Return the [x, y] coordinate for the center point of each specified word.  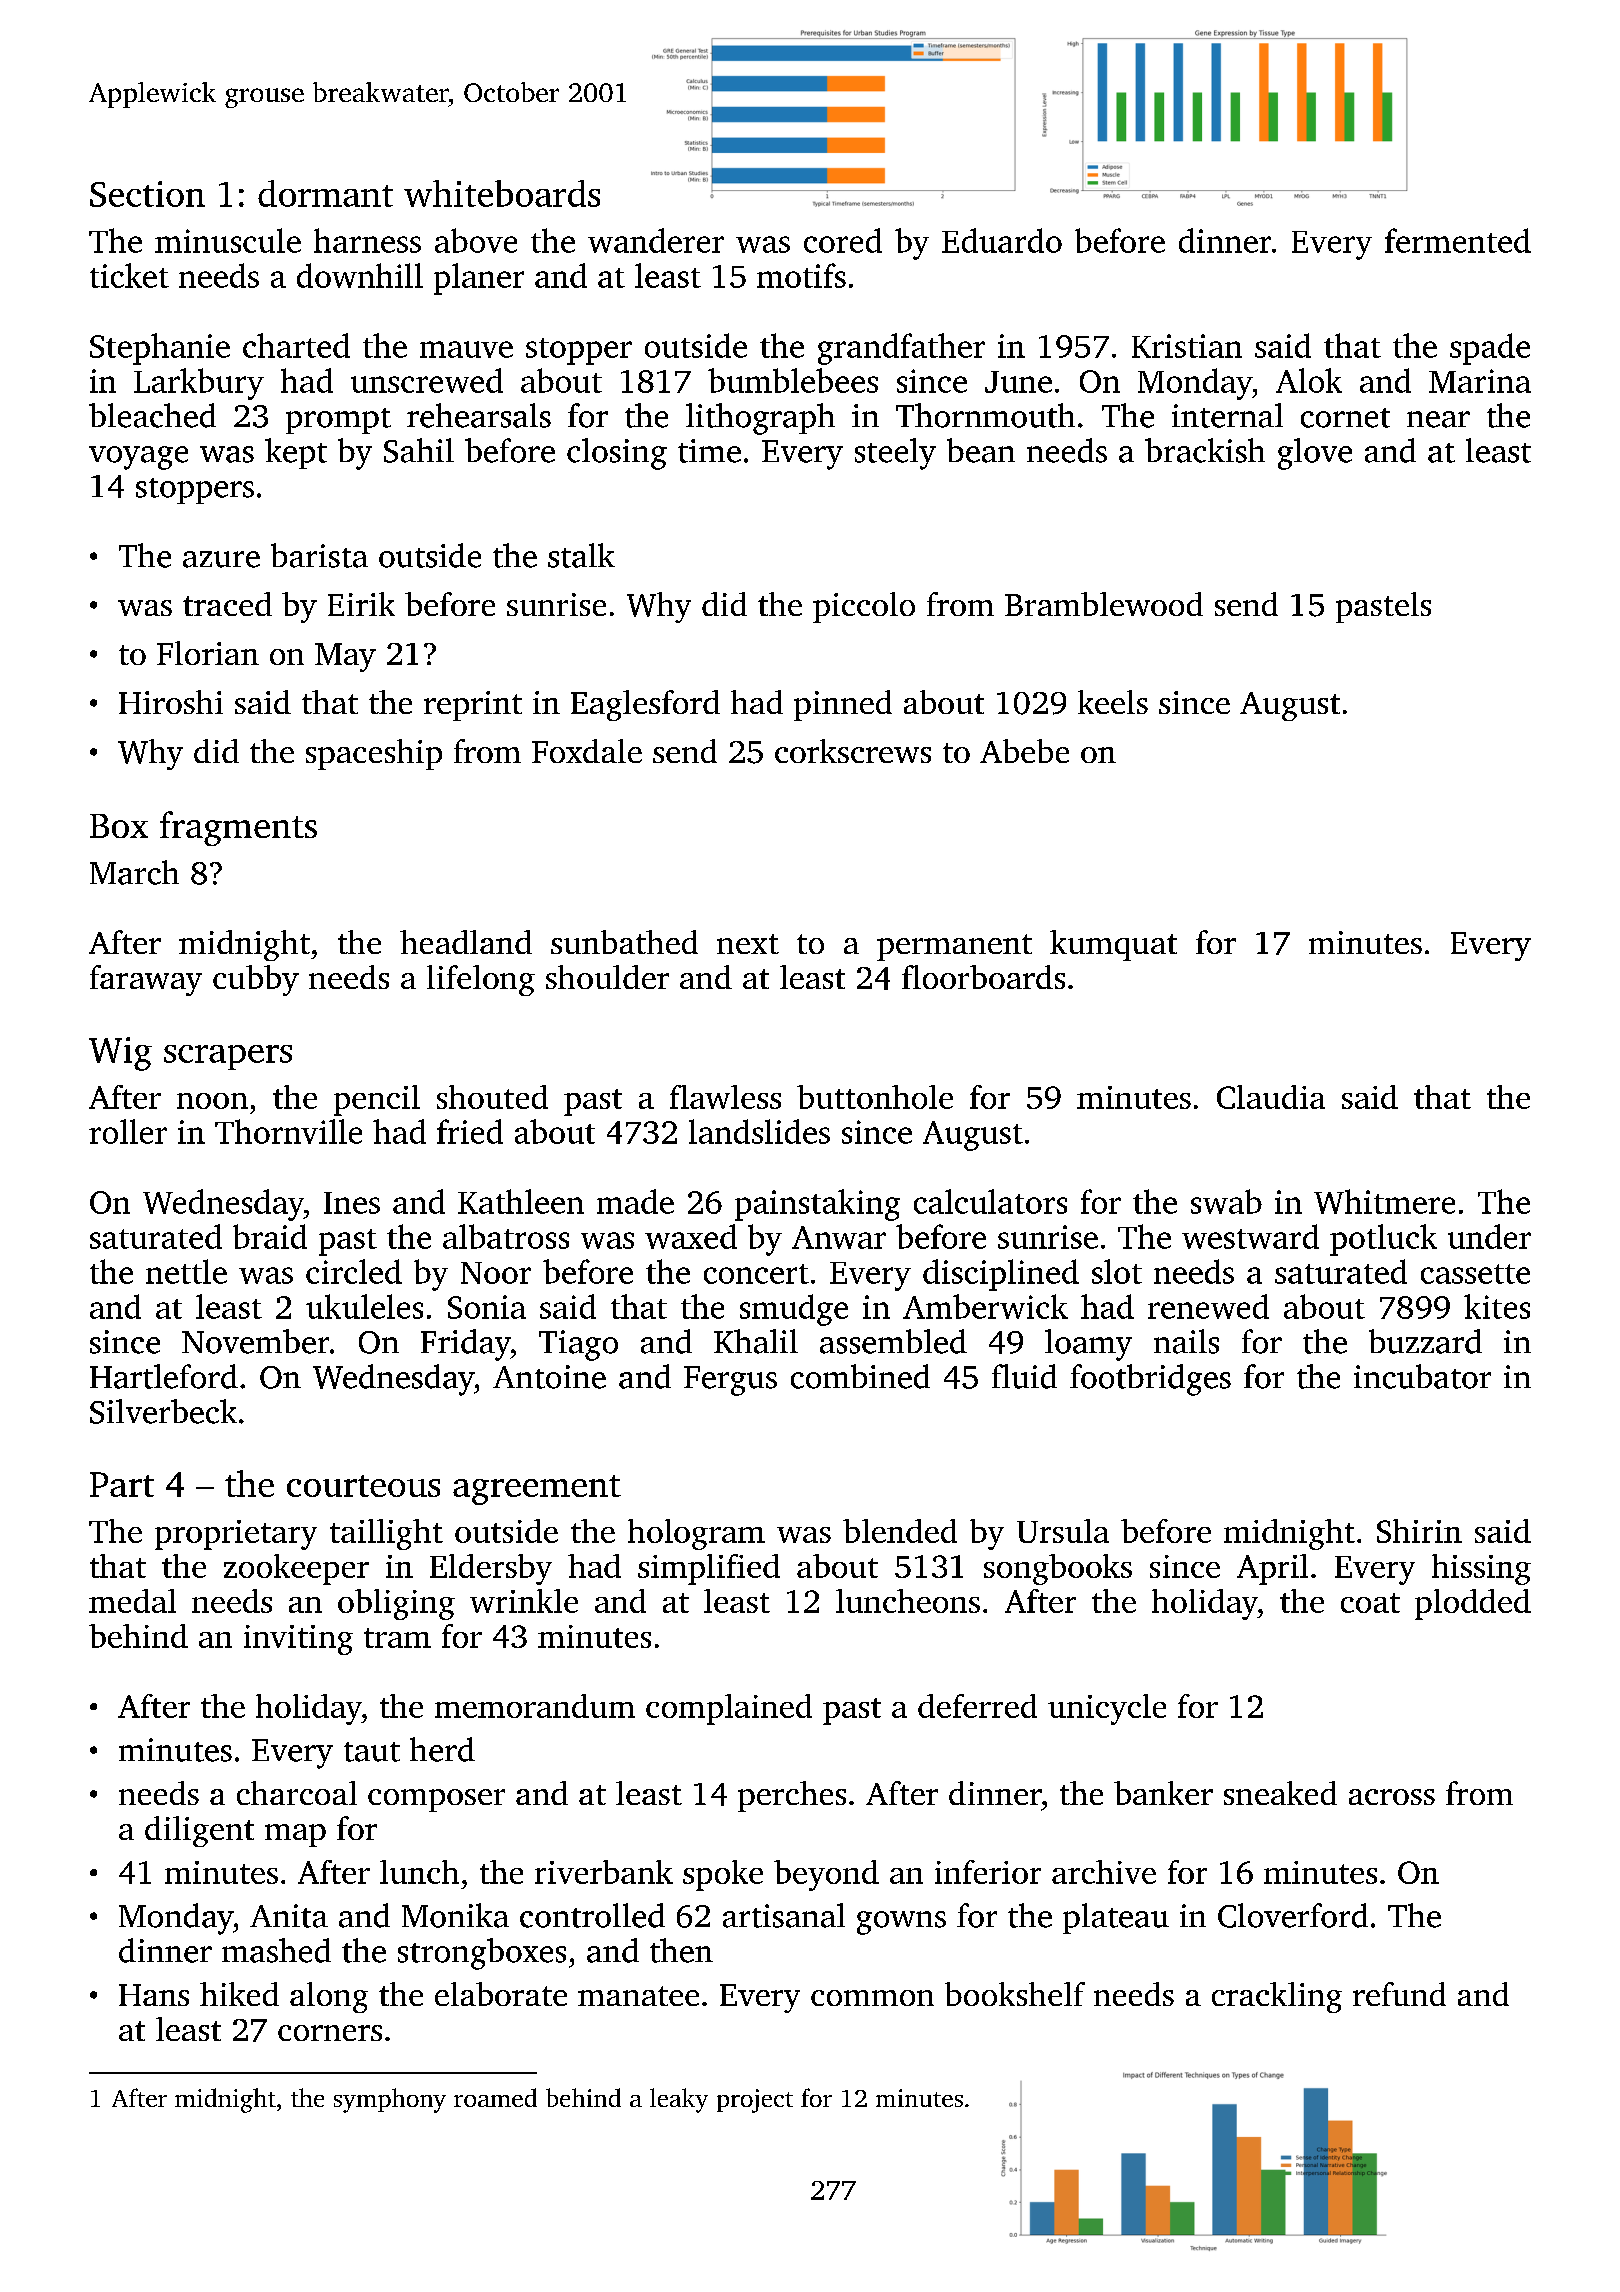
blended [900, 1531]
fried [470, 1131]
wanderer [656, 240]
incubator [1422, 1376]
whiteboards [502, 193]
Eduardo [1002, 240]
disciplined [1001, 1275]
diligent [199, 1831]
